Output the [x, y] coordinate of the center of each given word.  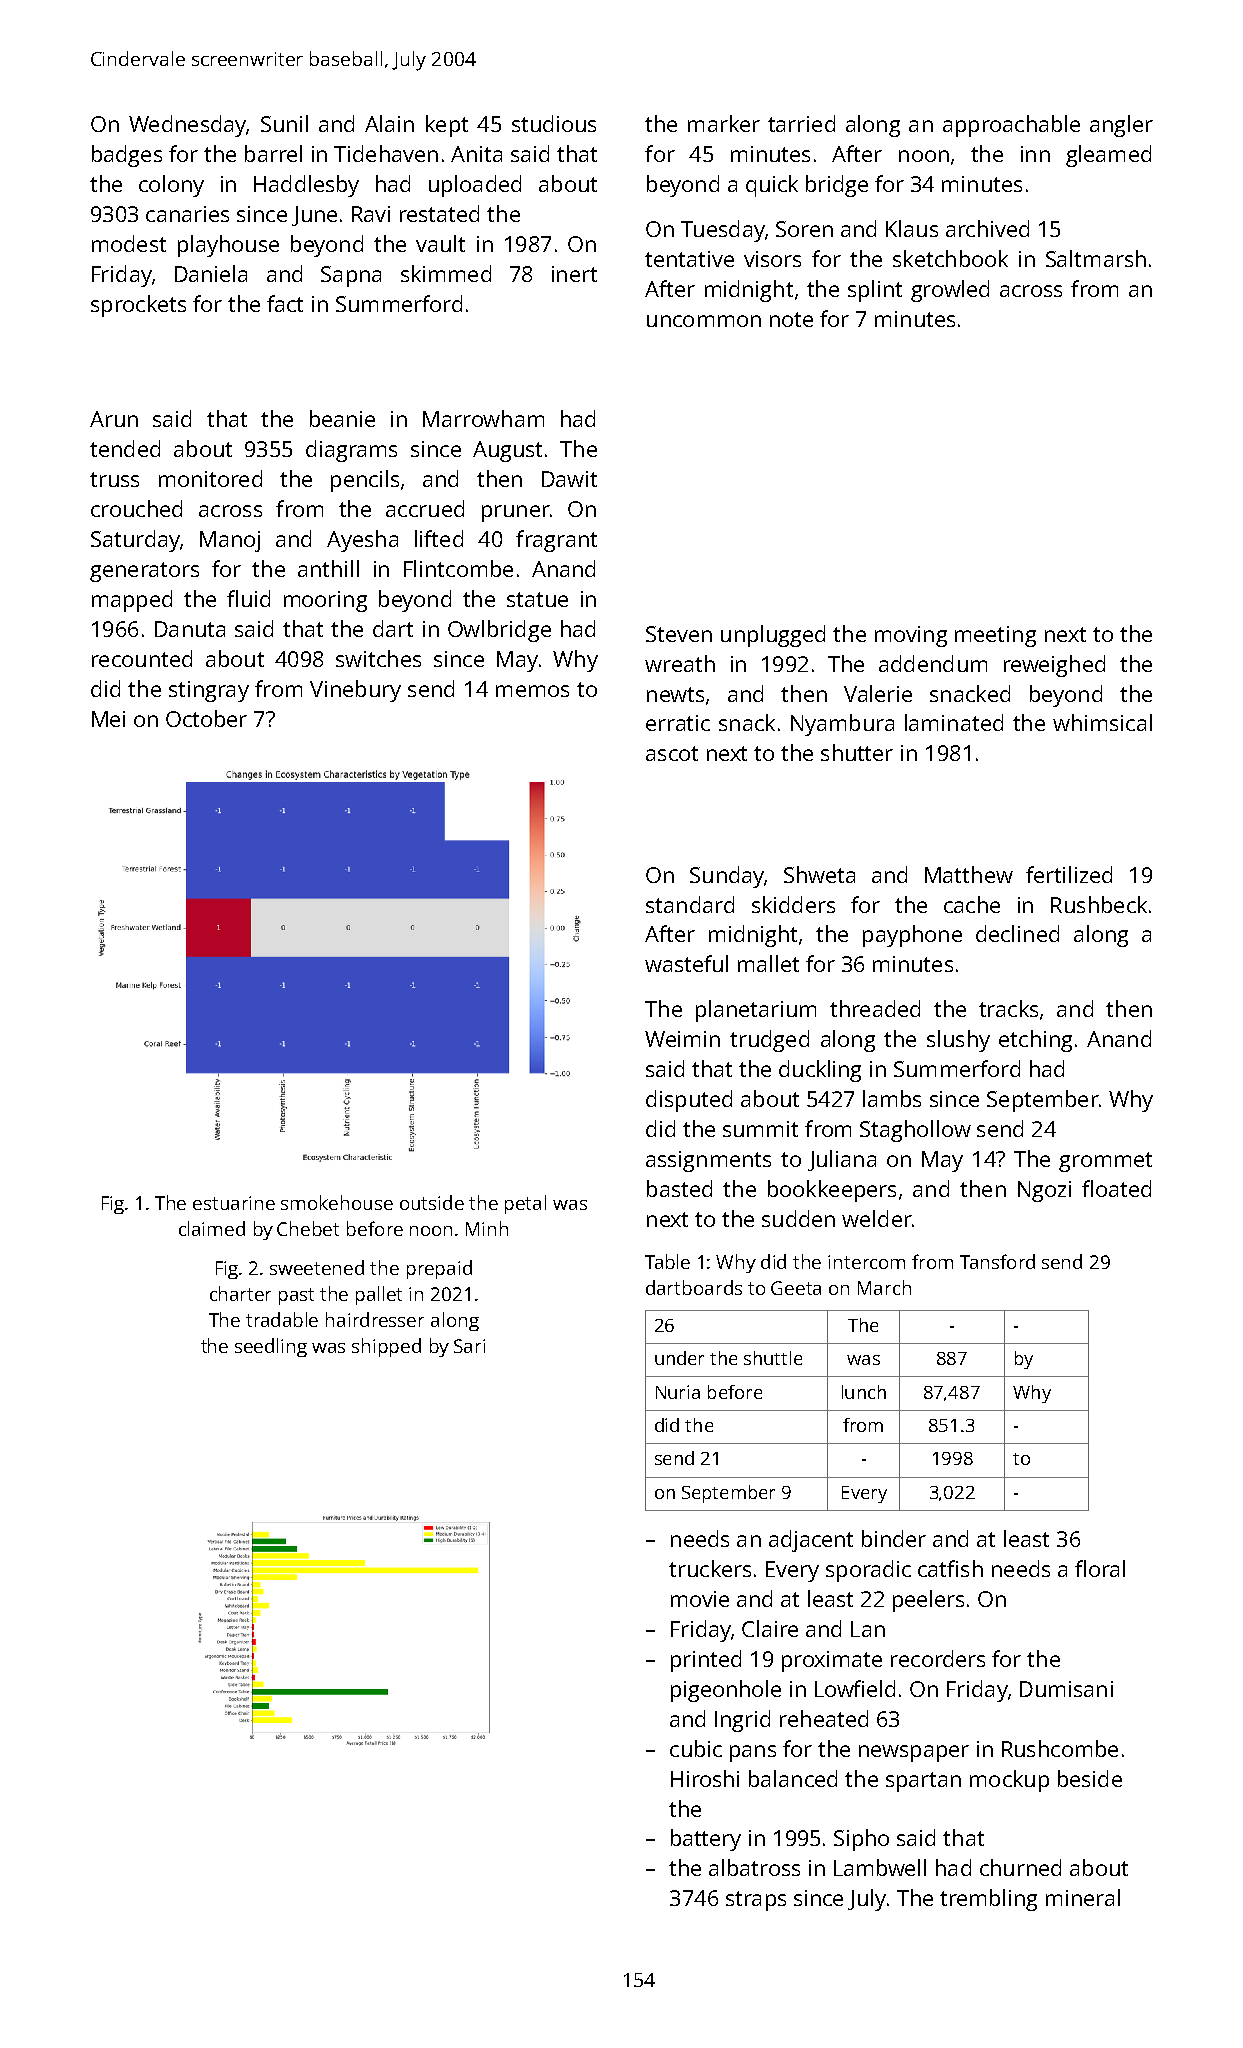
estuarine [234, 1203]
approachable [1011, 126]
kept [447, 126]
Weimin [682, 1039]
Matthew [969, 874]
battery [706, 1840]
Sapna [351, 276]
